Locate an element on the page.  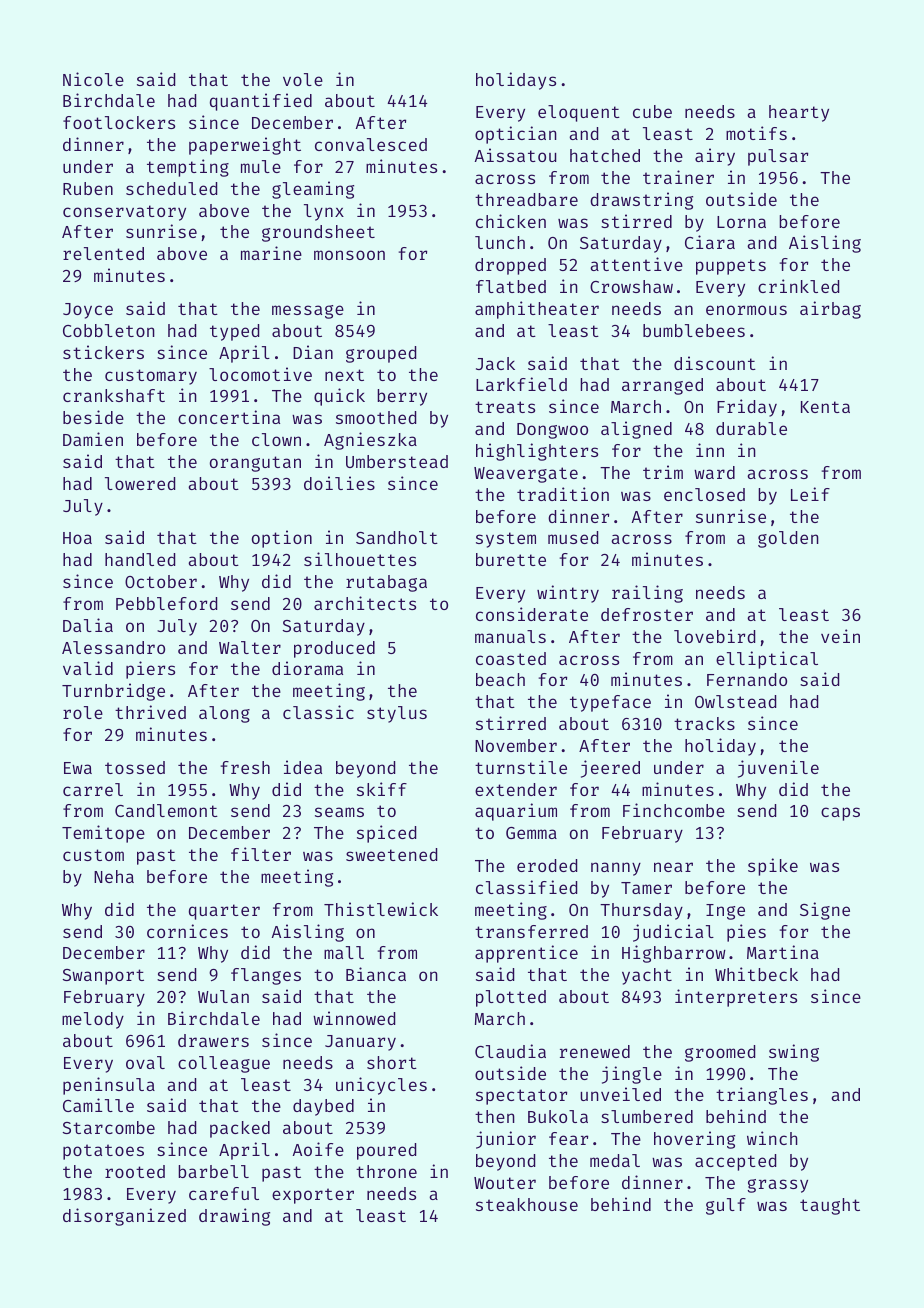
concertina is located at coordinates (229, 417).
